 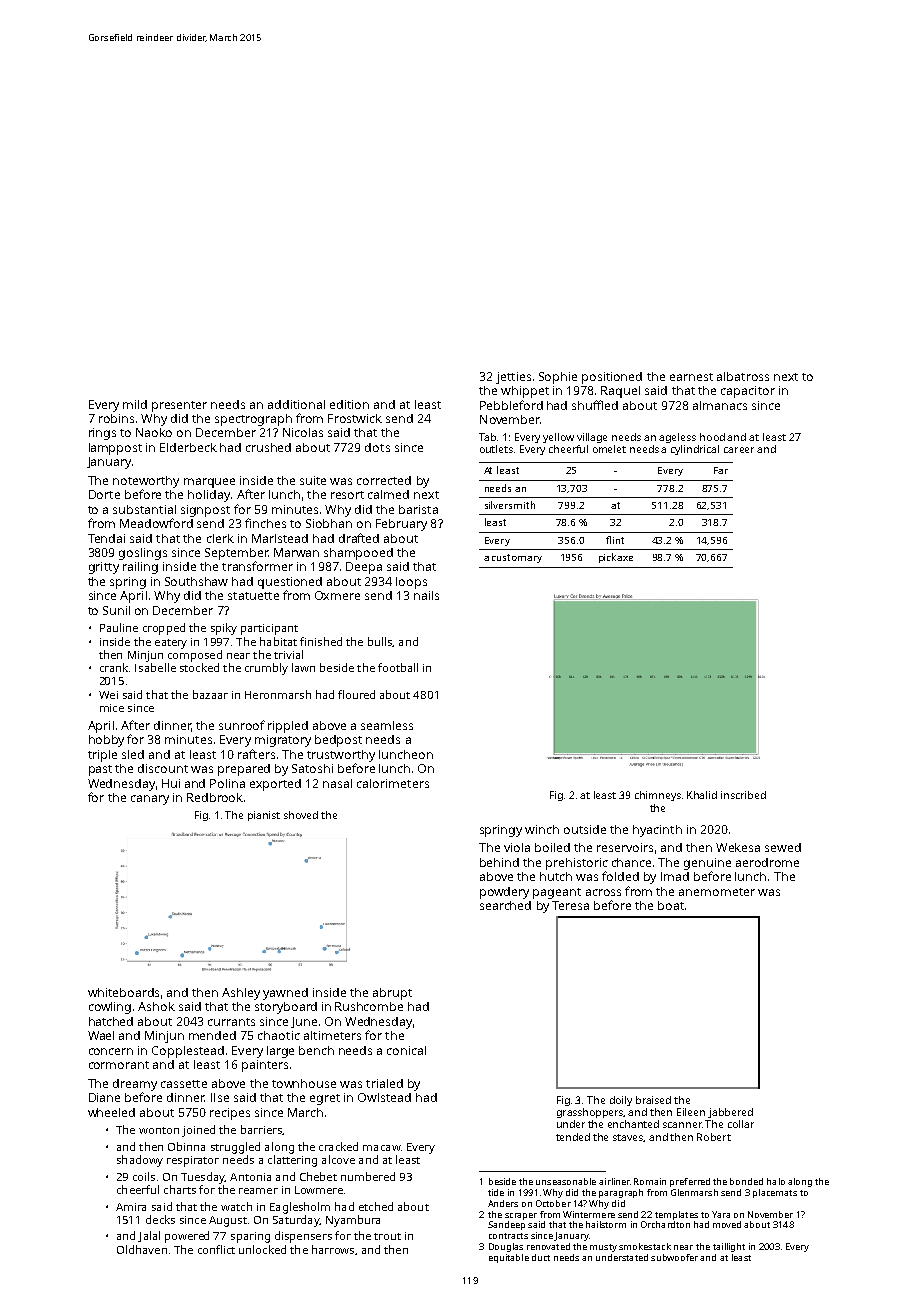 I want to click on unlocked, so click(x=262, y=1249).
